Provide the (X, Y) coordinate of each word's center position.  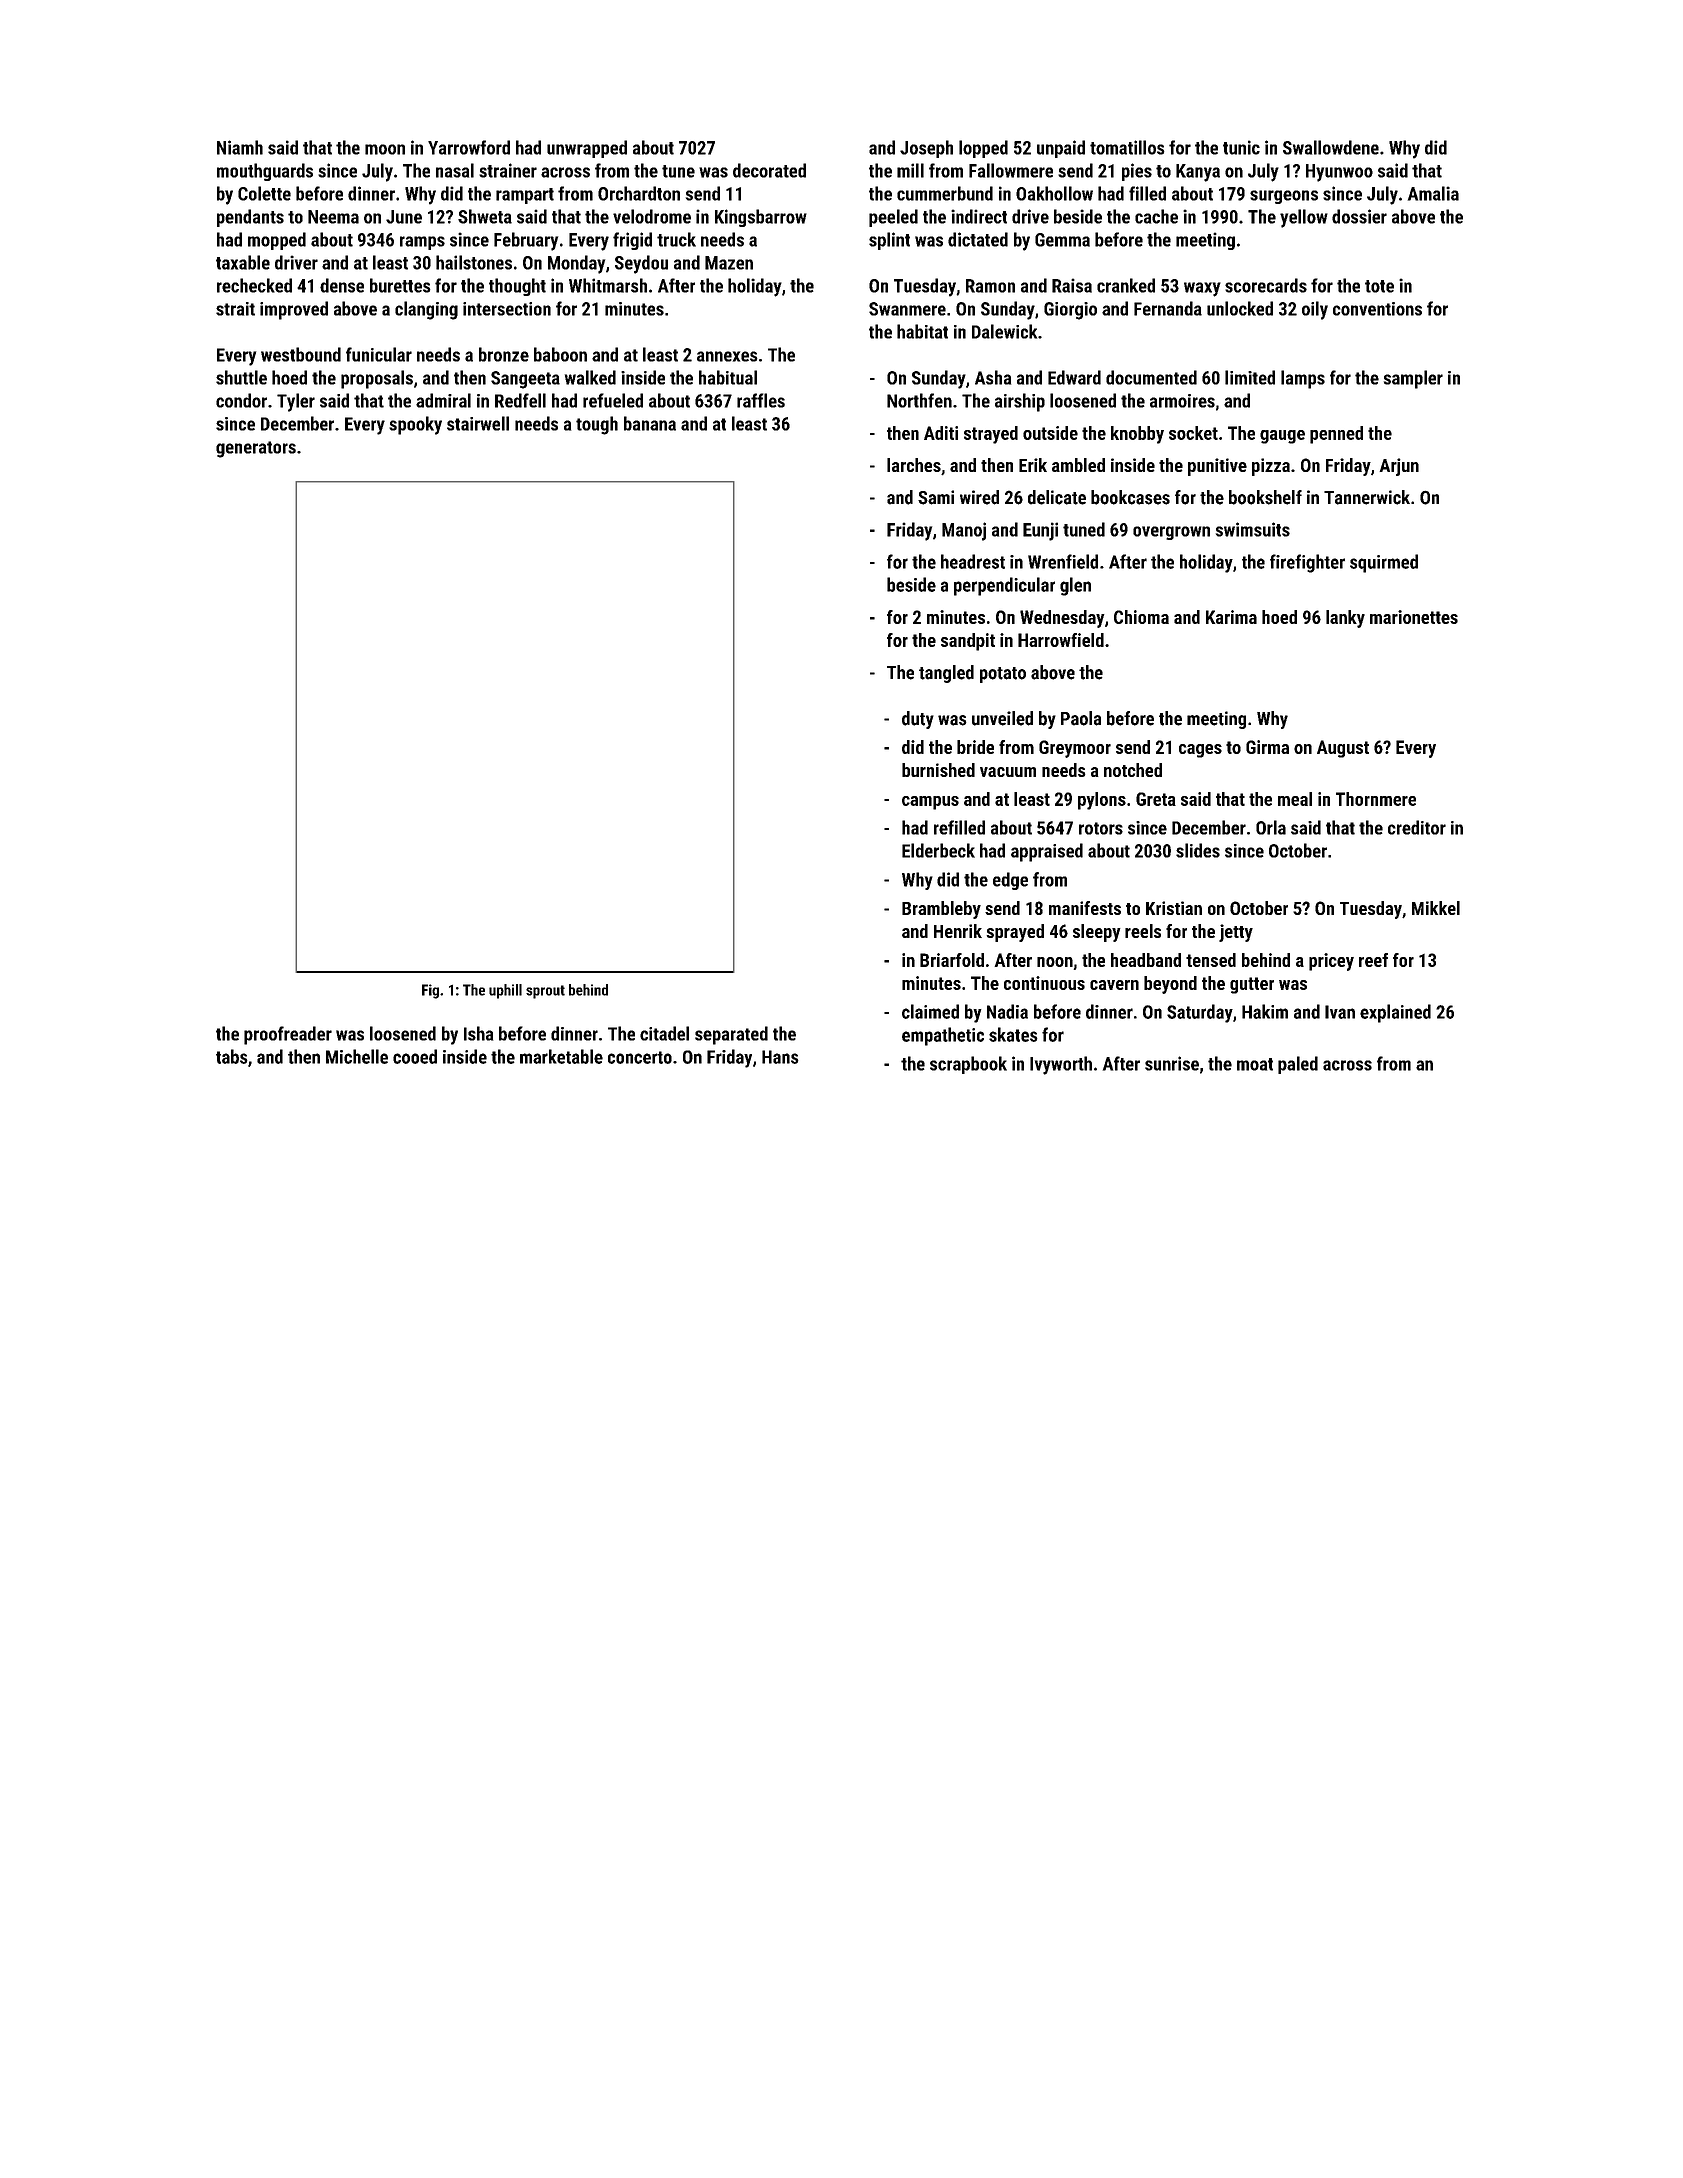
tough (597, 425)
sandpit (968, 642)
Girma (1267, 747)
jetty (1236, 933)
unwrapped (587, 149)
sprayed (1015, 933)
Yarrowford (469, 147)
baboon (560, 354)
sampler (1413, 379)
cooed (415, 1056)
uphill (505, 991)
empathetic (943, 1036)
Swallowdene (1331, 147)
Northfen (919, 400)
